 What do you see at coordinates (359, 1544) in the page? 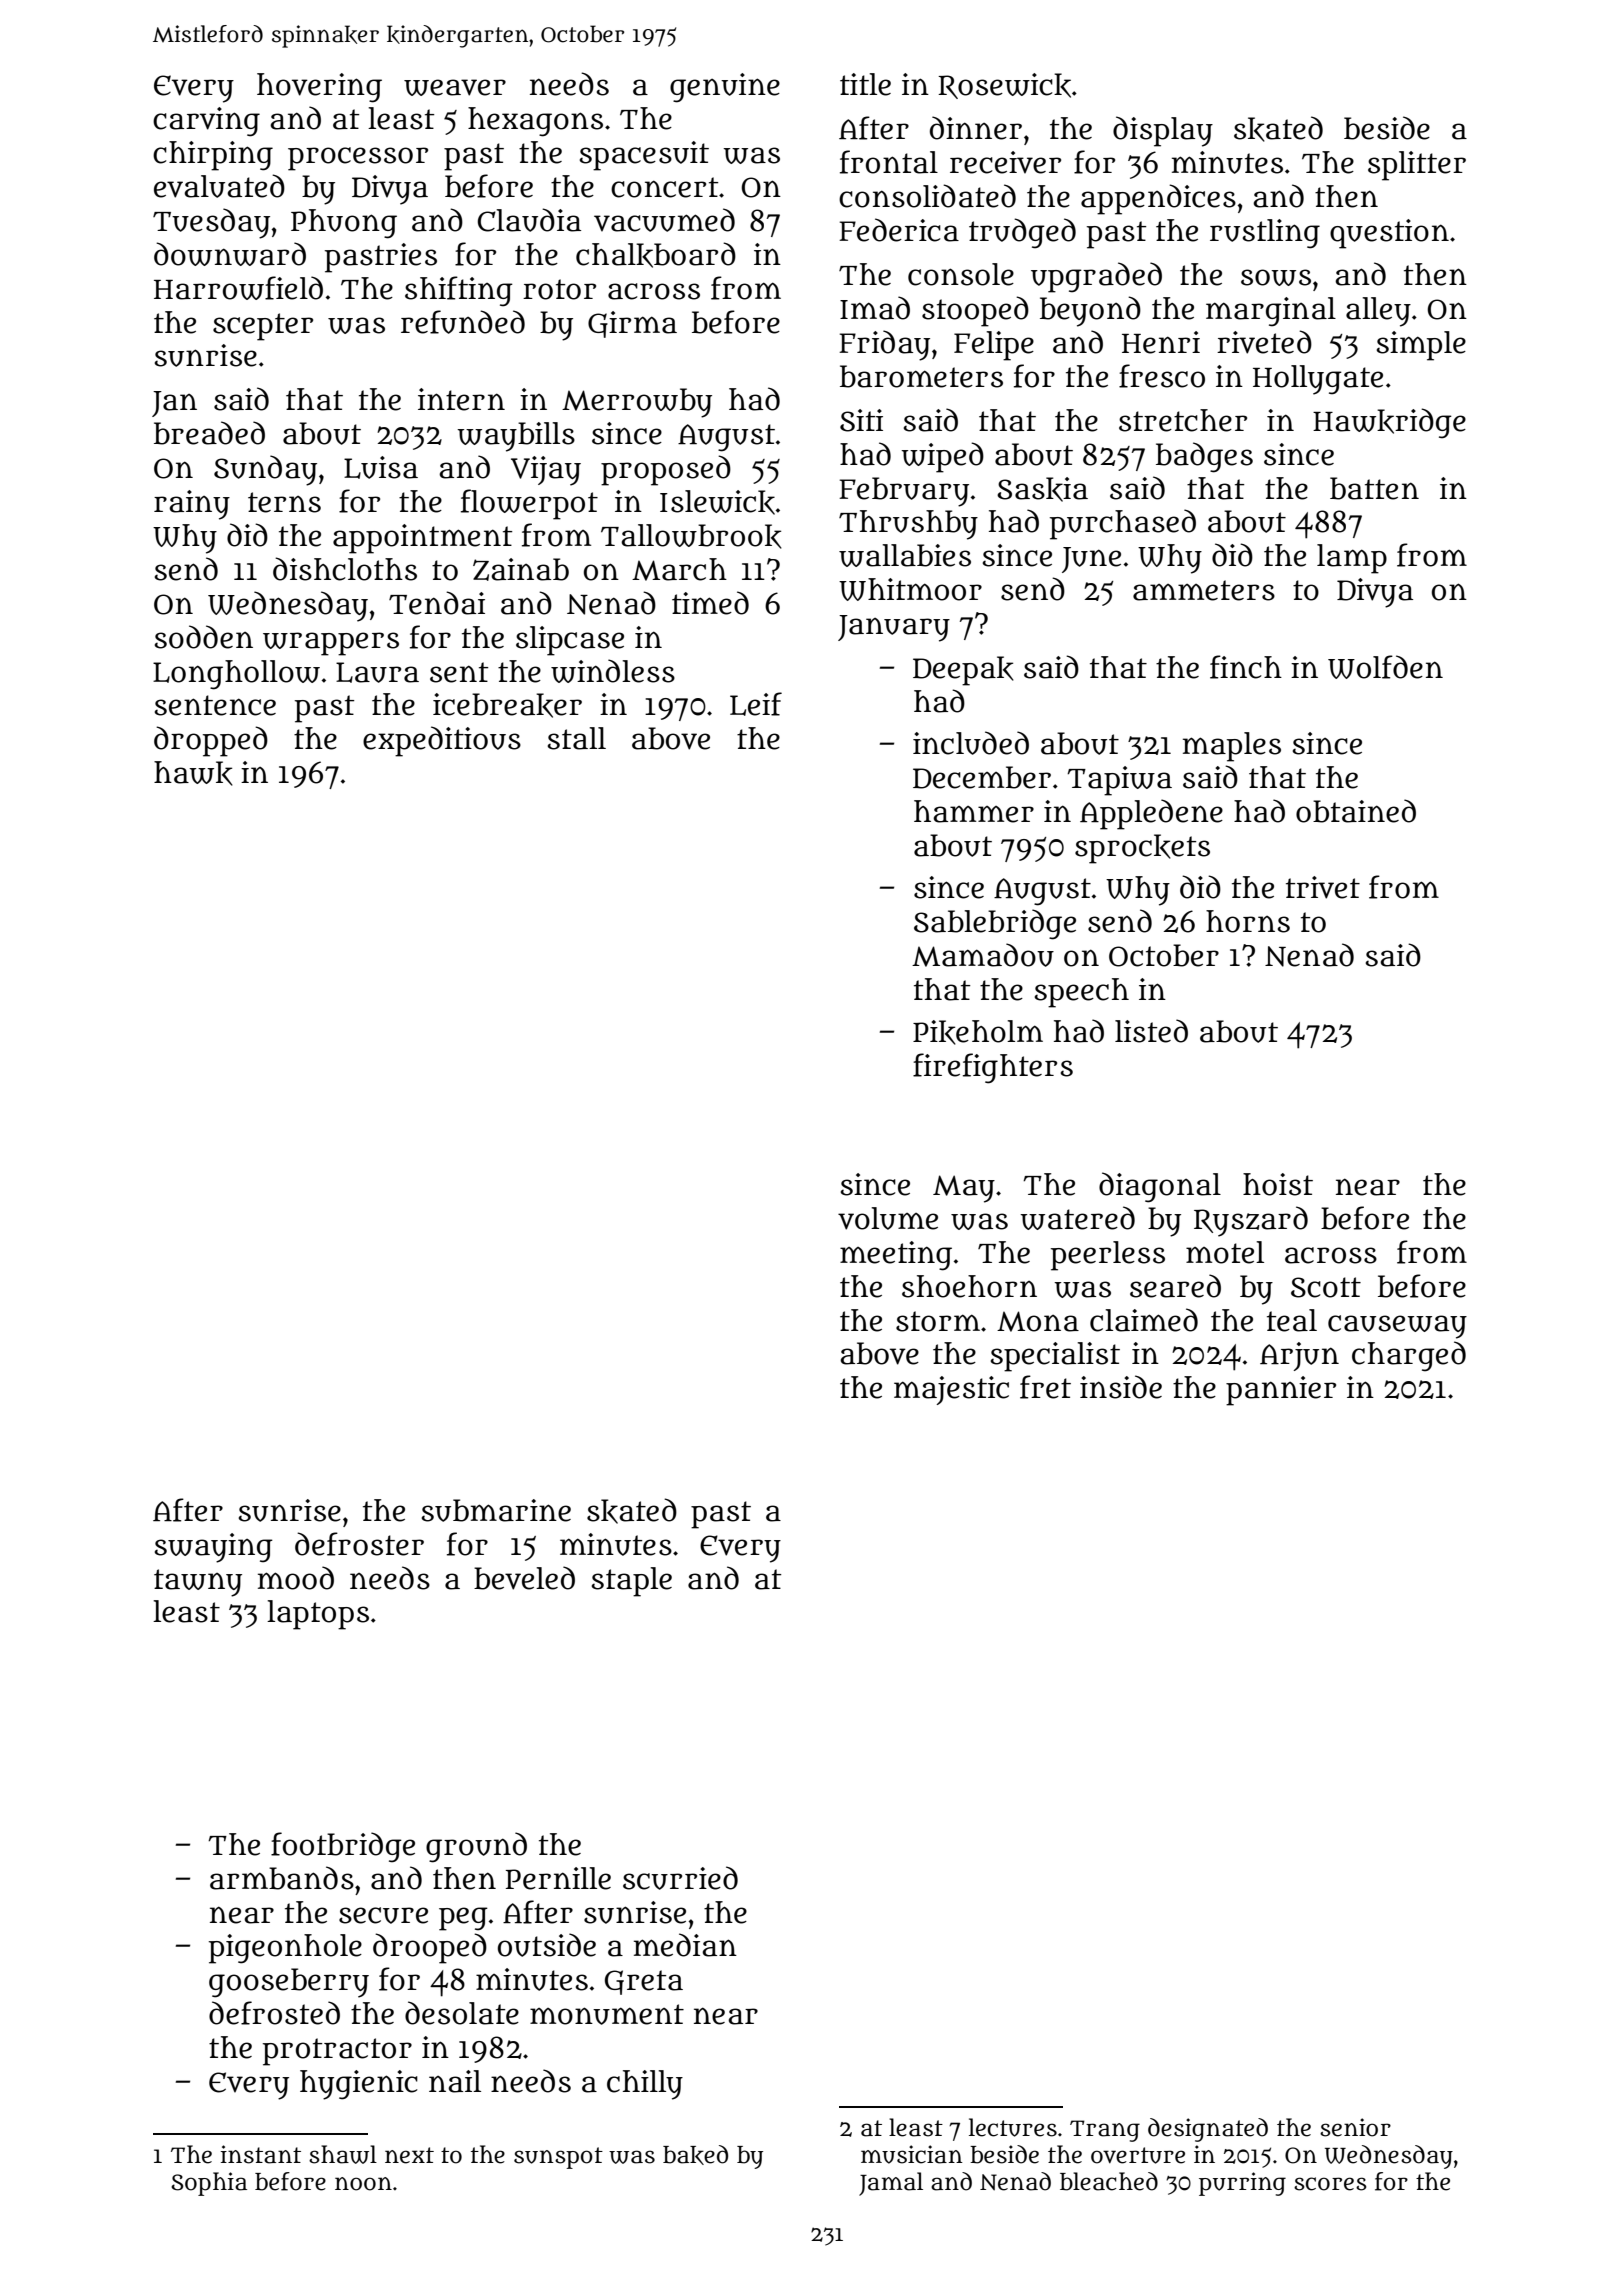
I see `defroster` at bounding box center [359, 1544].
